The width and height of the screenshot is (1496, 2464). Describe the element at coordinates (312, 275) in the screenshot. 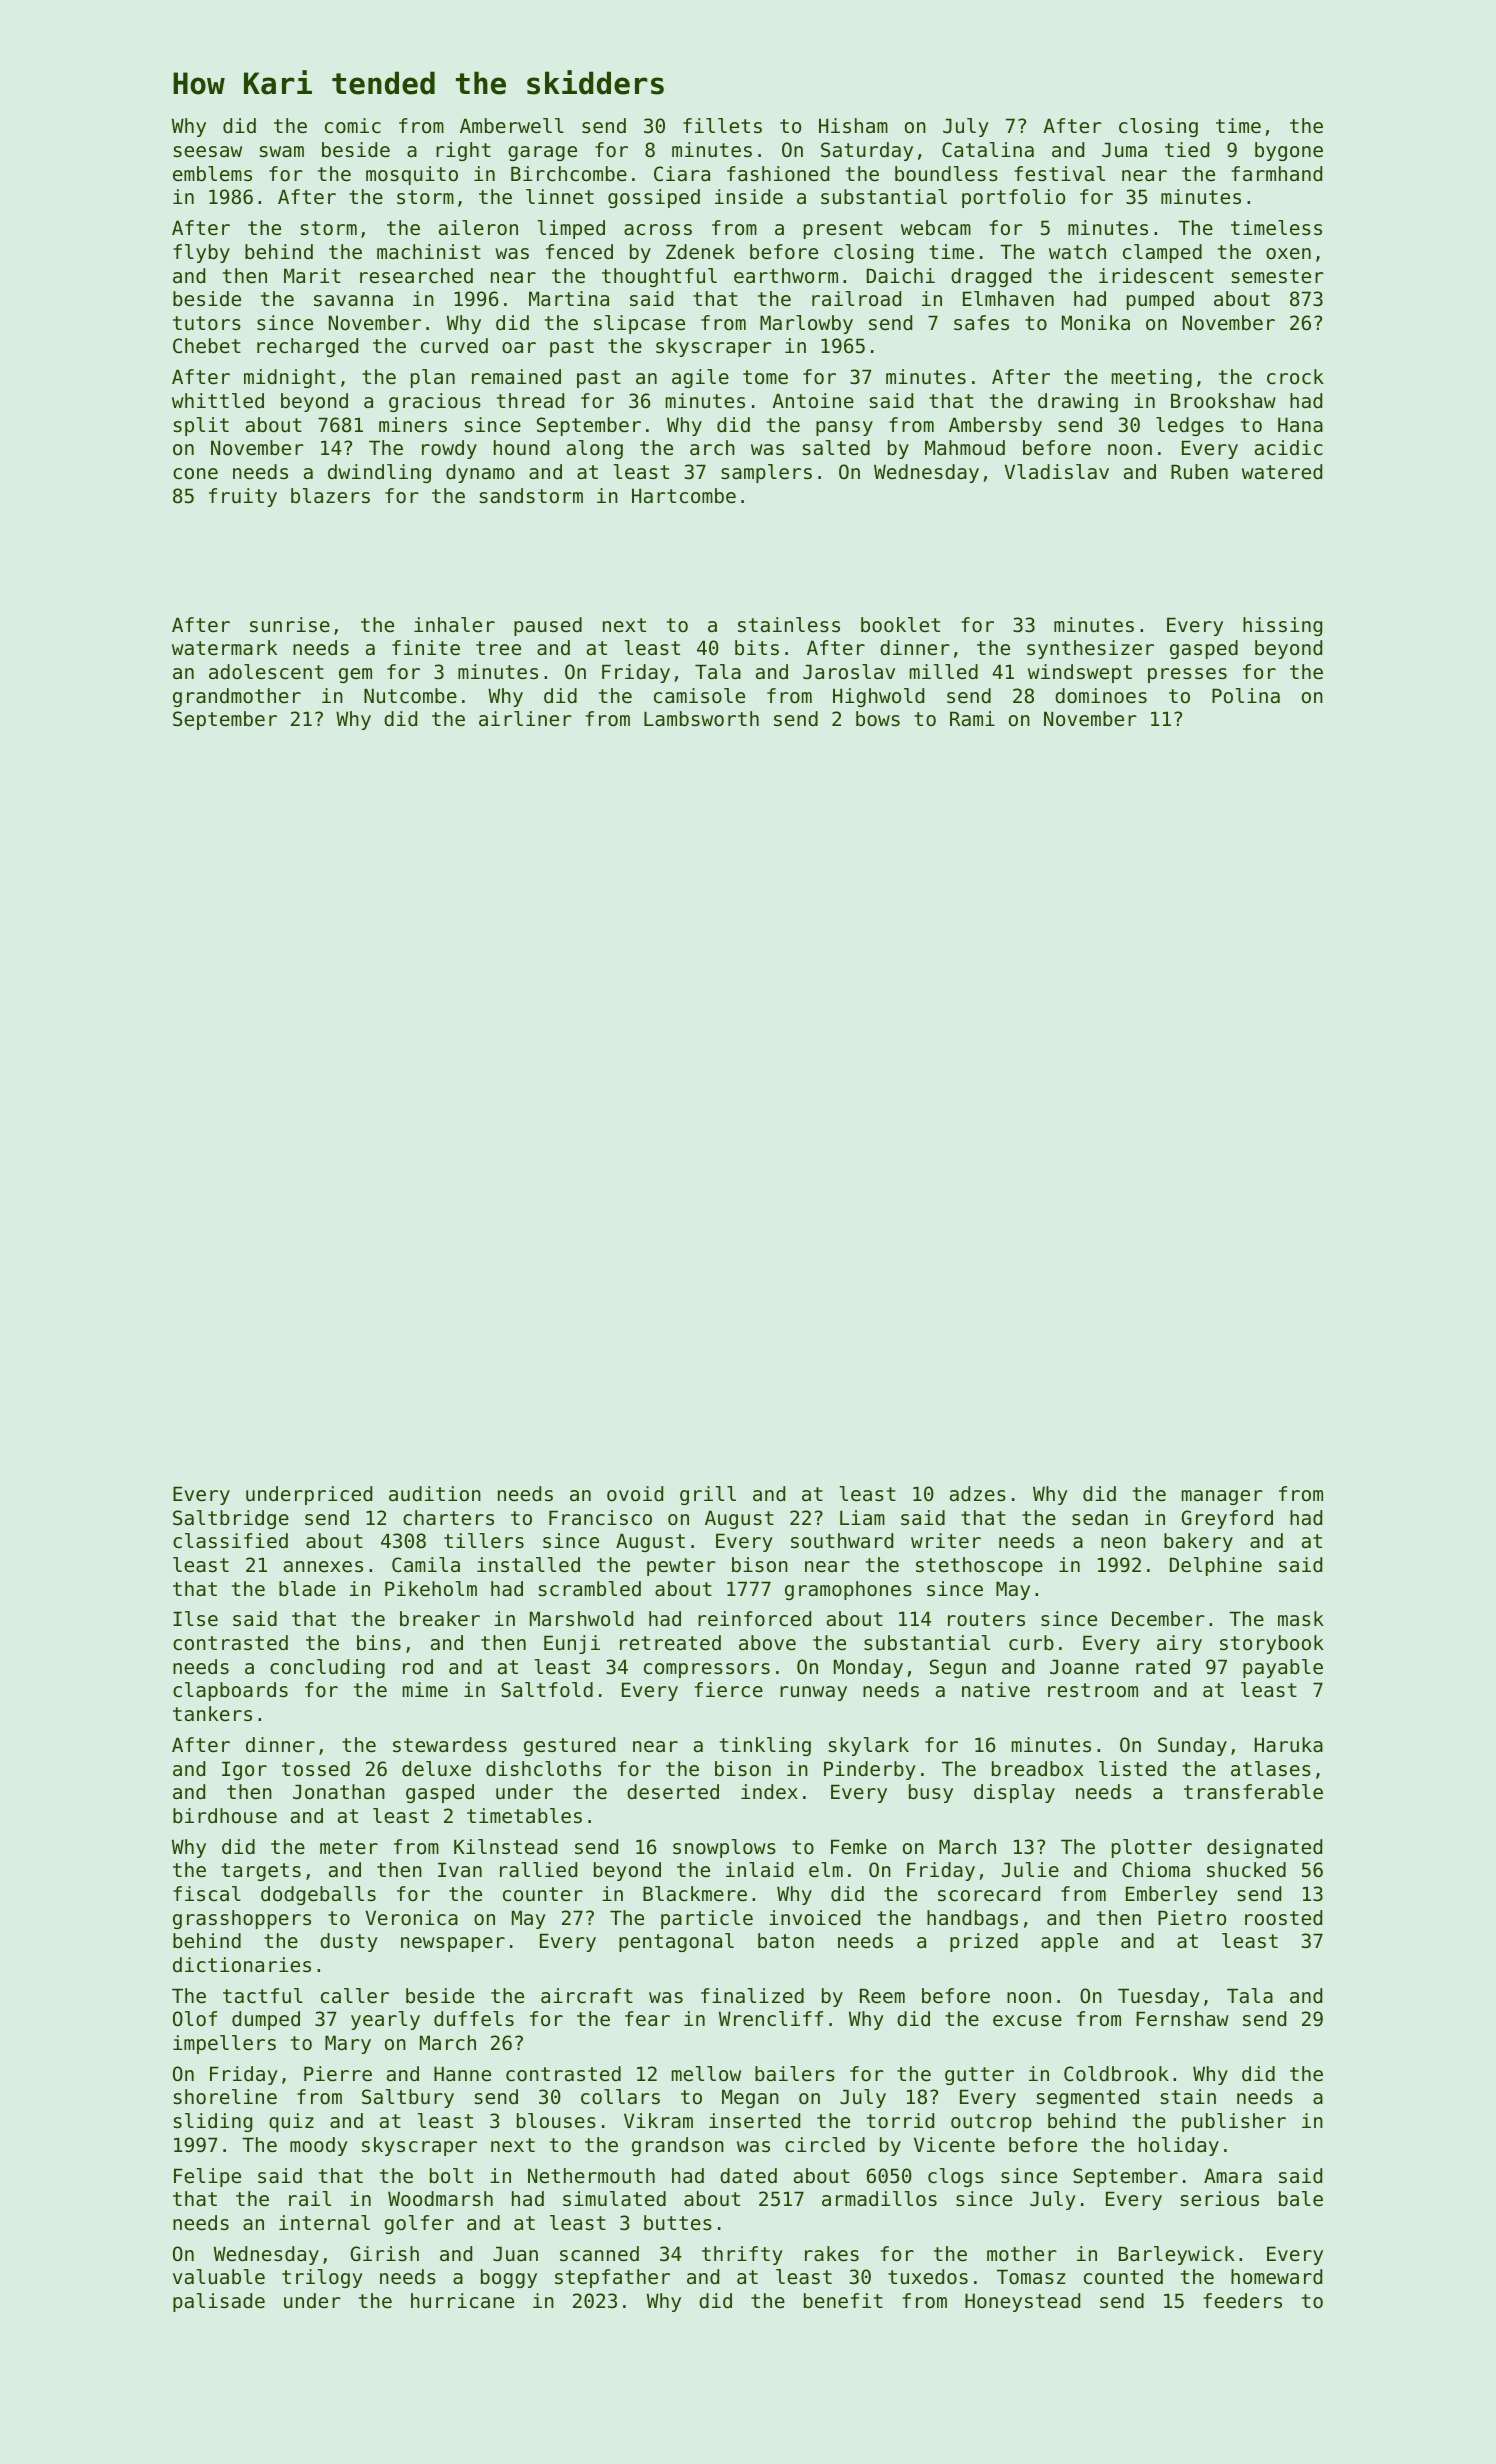

I see `Marit` at that location.
